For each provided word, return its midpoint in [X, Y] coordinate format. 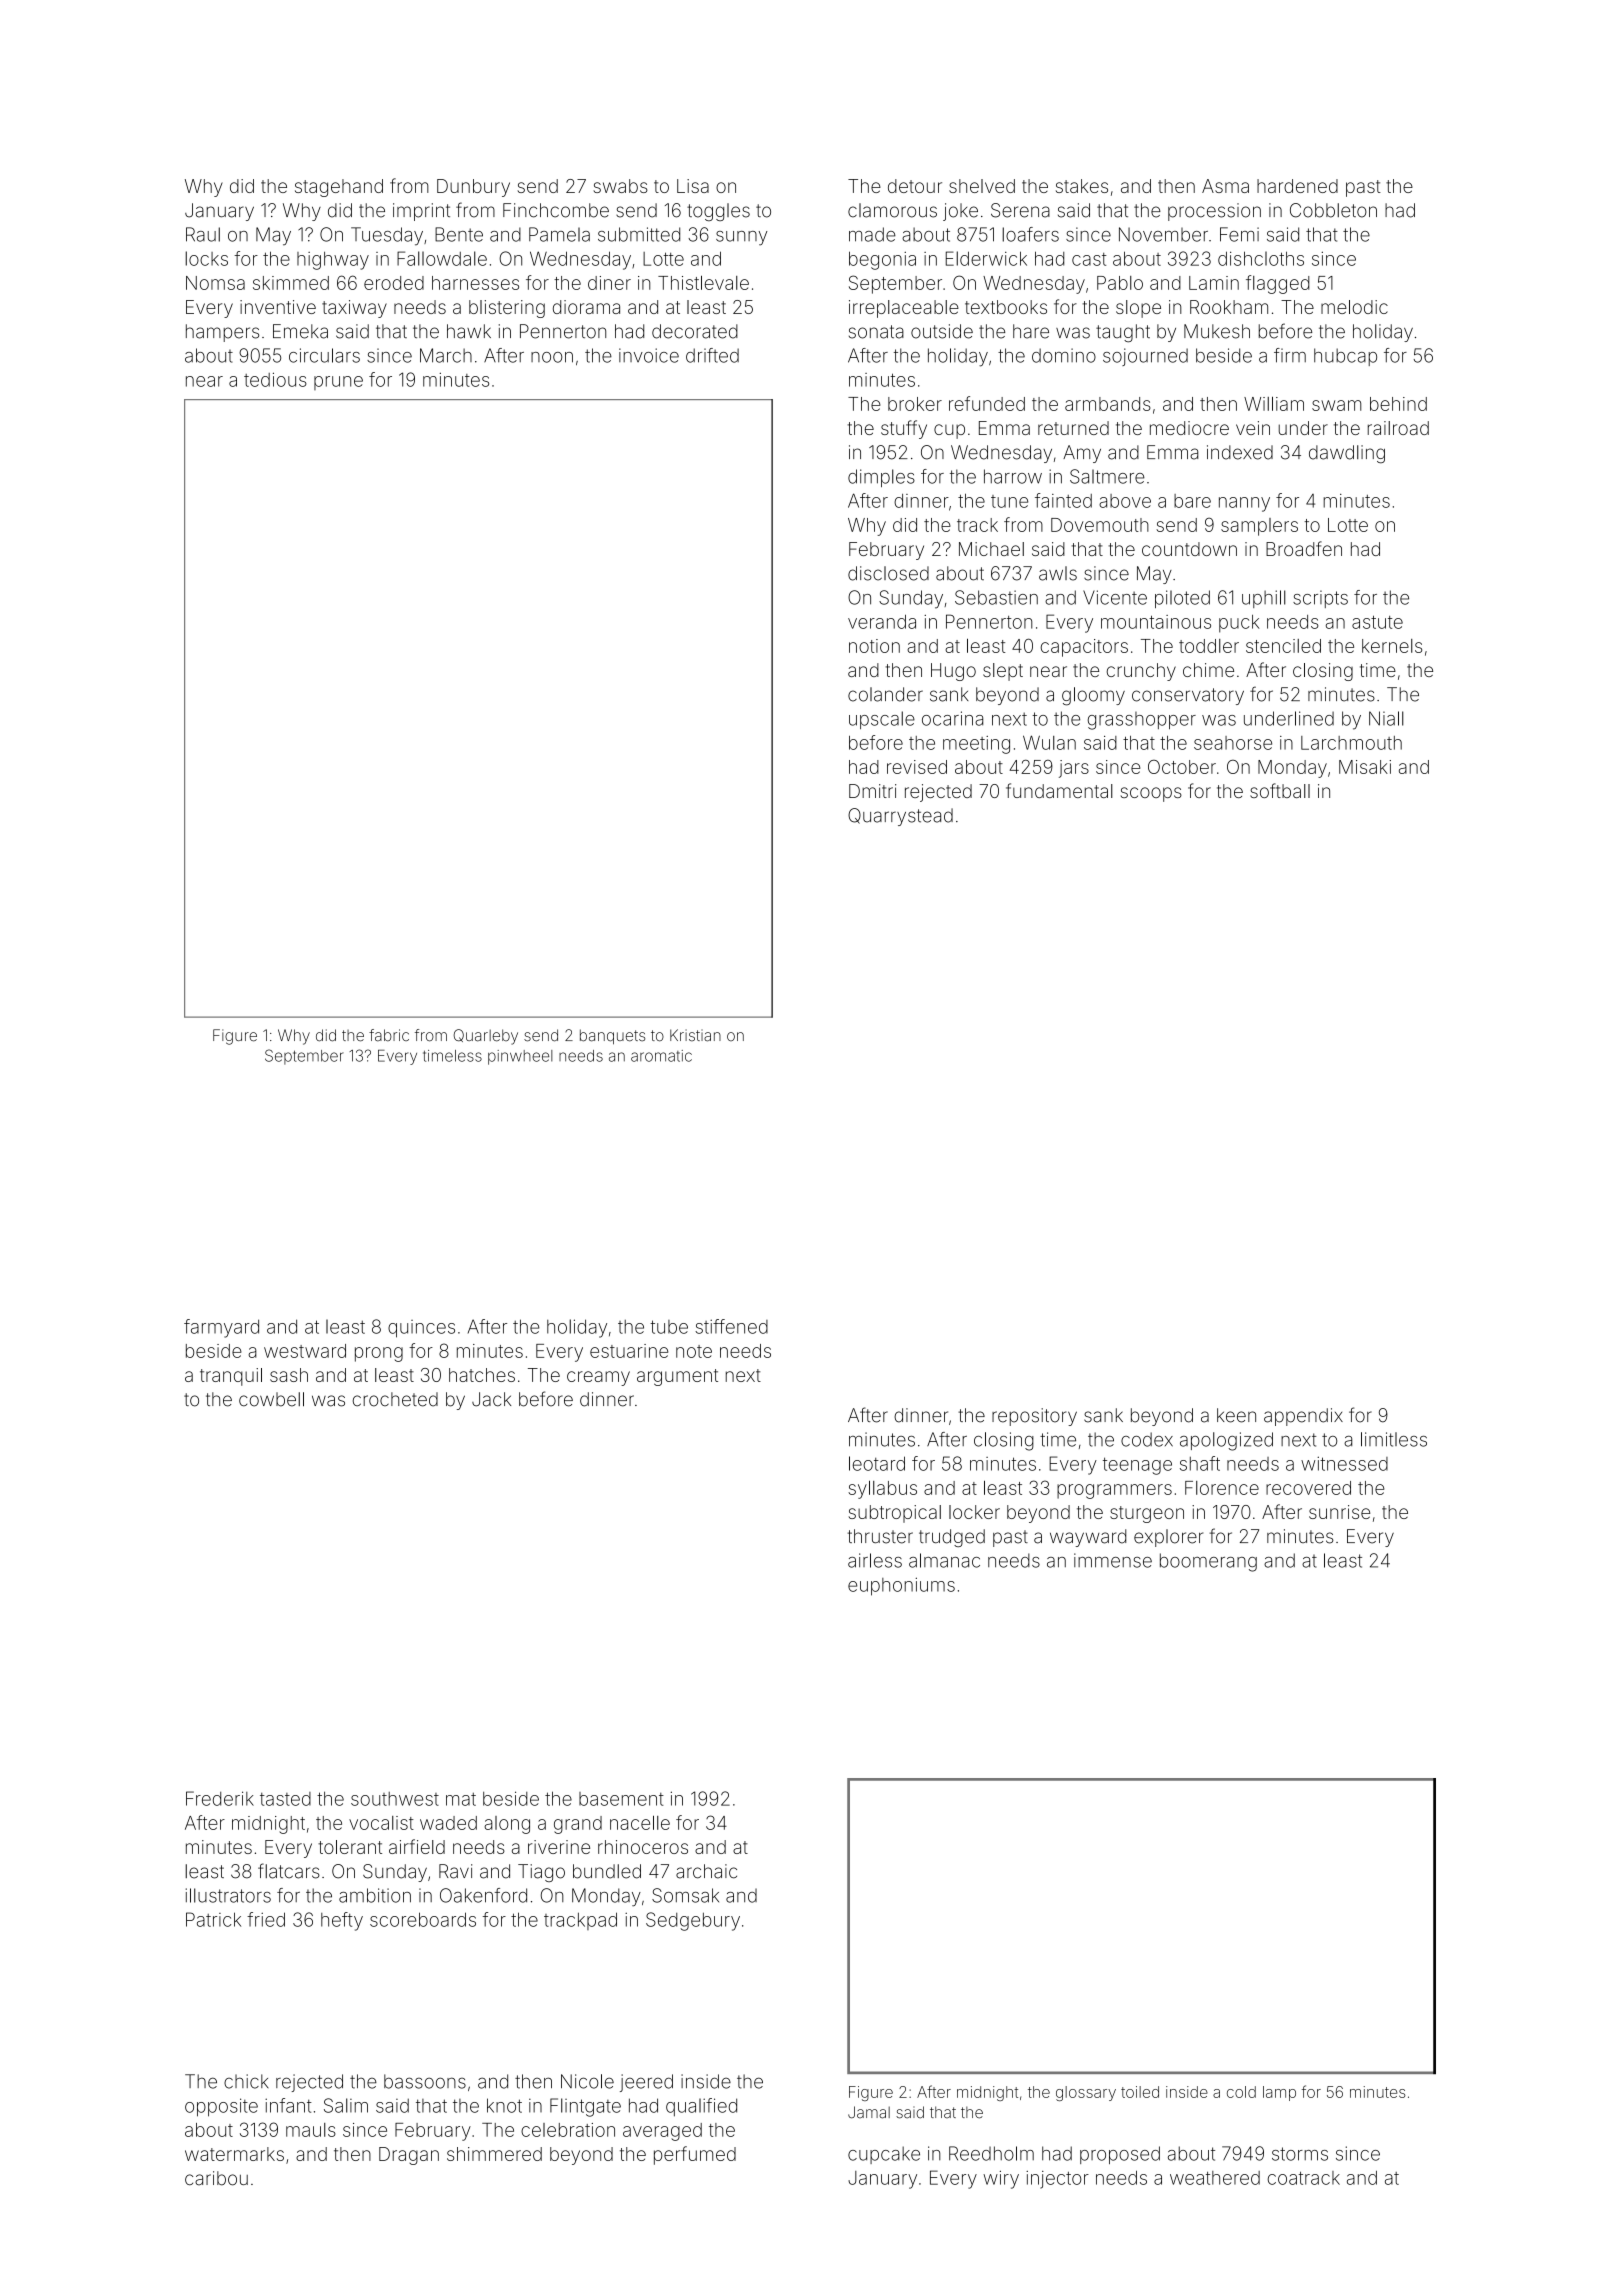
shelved [982, 186]
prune [338, 383]
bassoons [425, 2081]
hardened [1297, 186]
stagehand [339, 188]
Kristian [695, 1035]
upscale [882, 720]
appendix [1303, 1417]
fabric [389, 1035]
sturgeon [1147, 1514]
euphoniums [901, 1586]
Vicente [1115, 597]
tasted [285, 1799]
